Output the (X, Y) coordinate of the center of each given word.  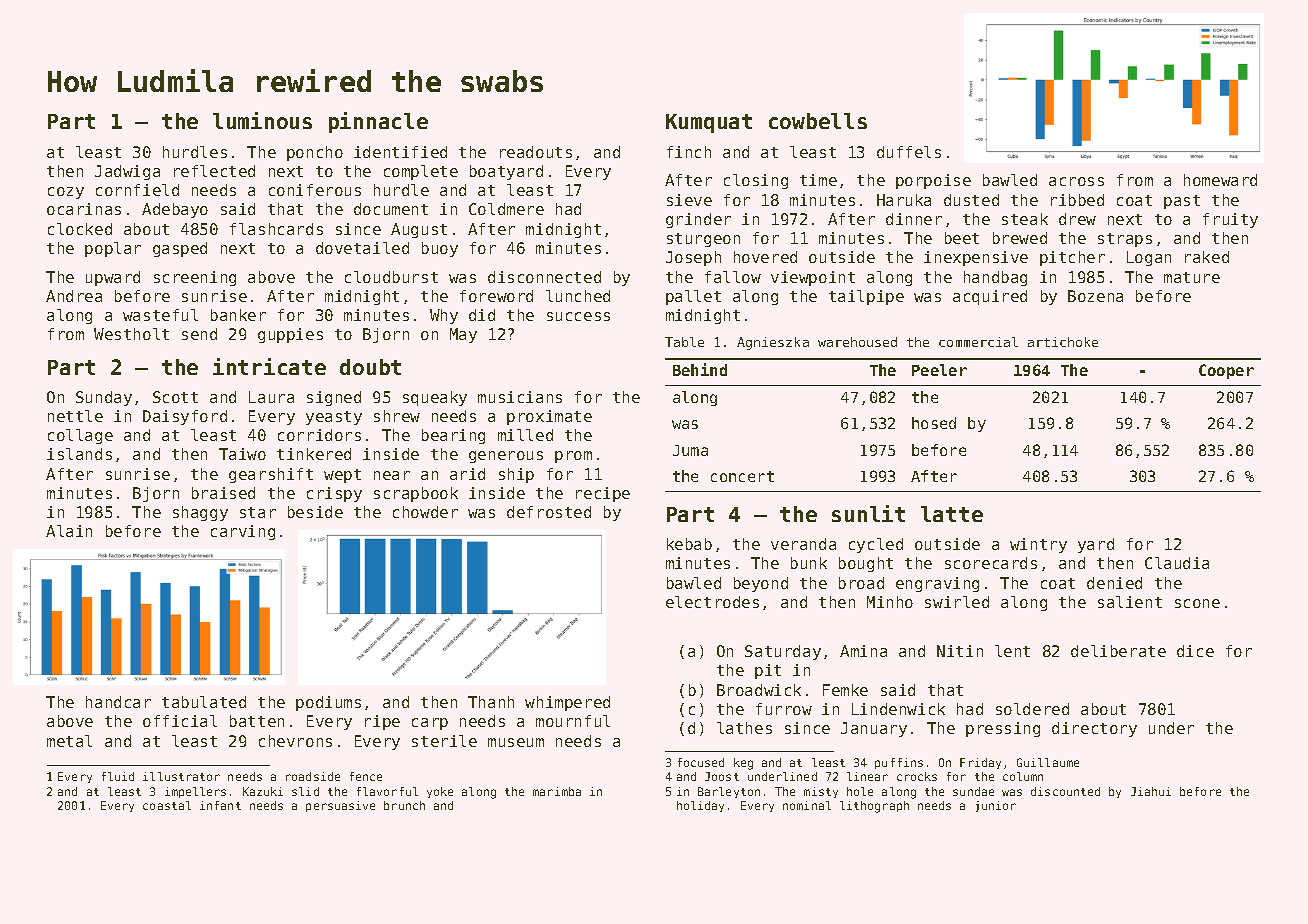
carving (243, 532)
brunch (404, 805)
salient (1130, 602)
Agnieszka (773, 343)
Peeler (939, 370)
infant (220, 805)
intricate (269, 366)
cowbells (818, 121)
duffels (909, 152)
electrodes (712, 602)
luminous (262, 120)
